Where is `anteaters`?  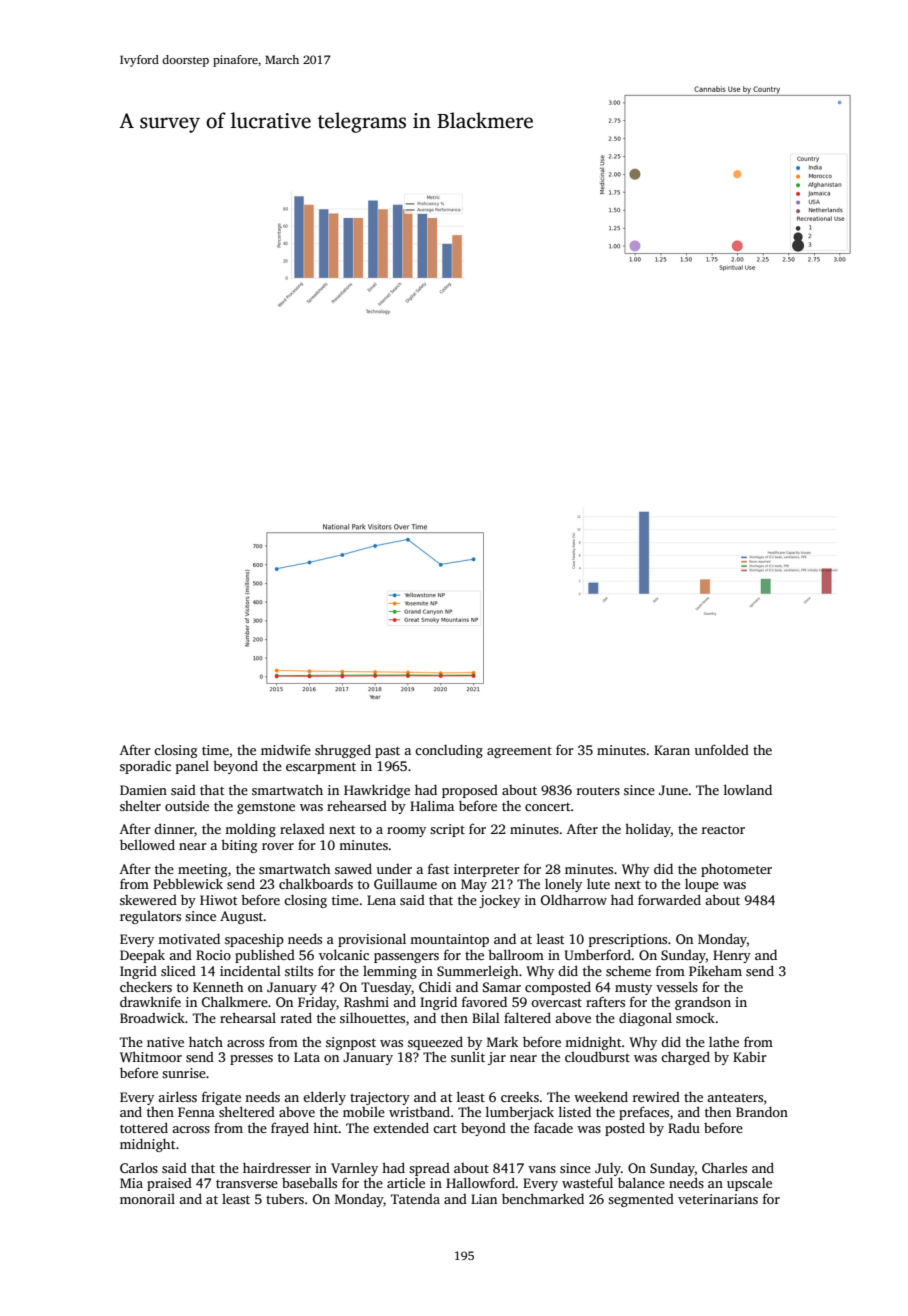
anteaters is located at coordinates (735, 1097).
